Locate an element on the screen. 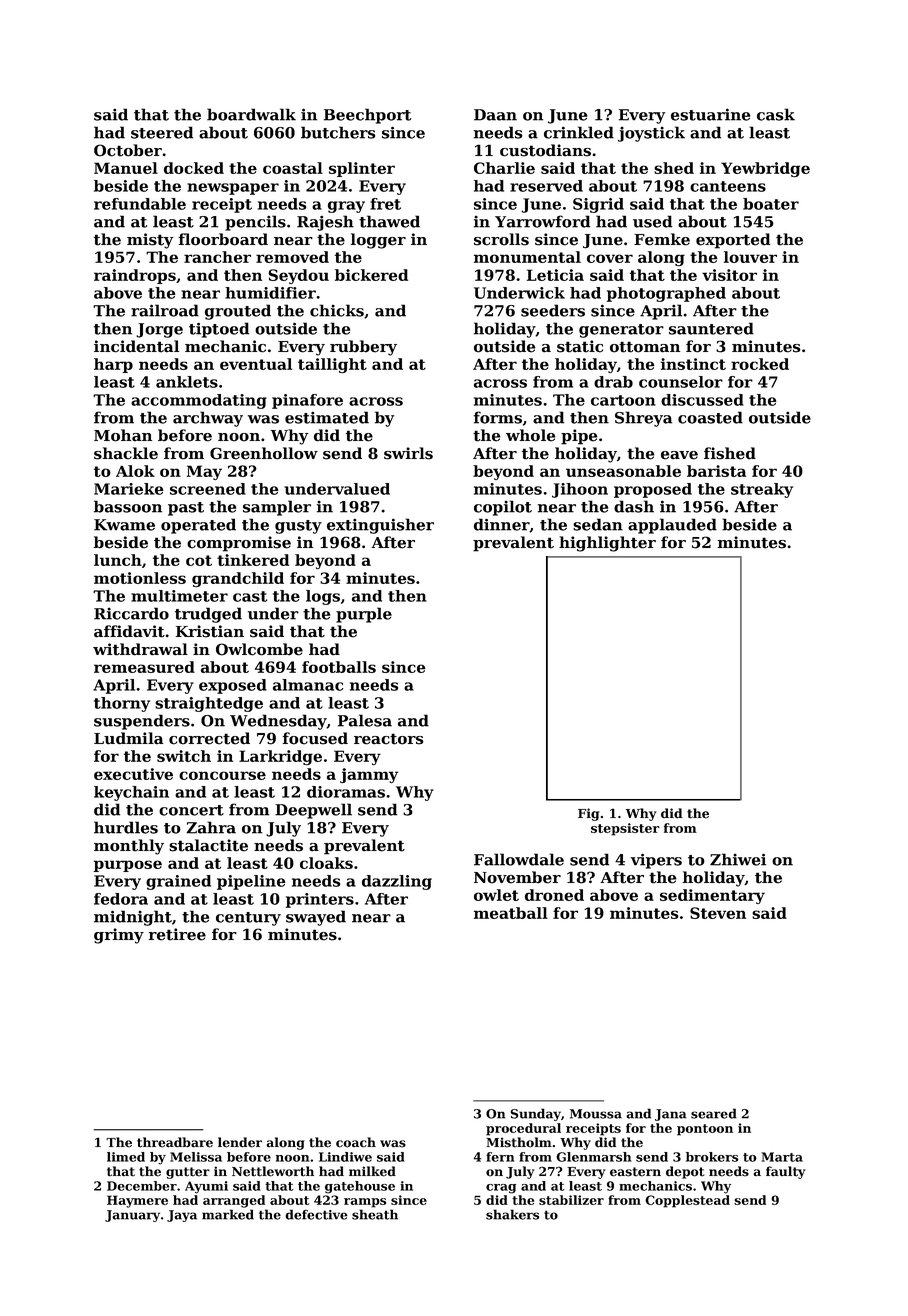  monthly is located at coordinates (129, 847).
